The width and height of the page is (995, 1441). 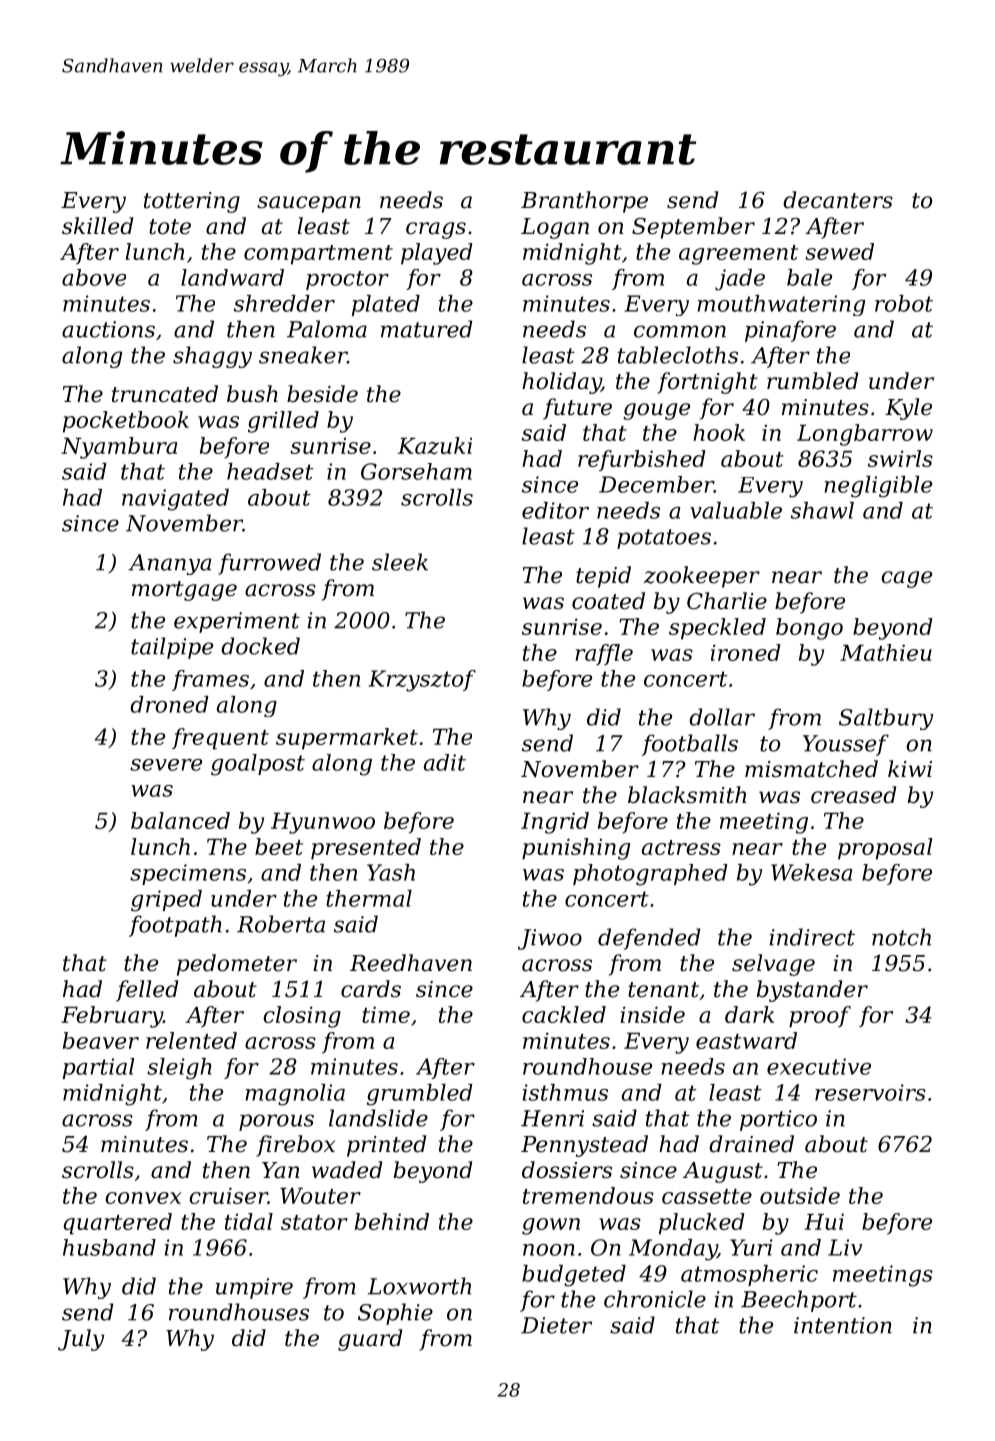 What do you see at coordinates (309, 204) in the page?
I see `saucepan` at bounding box center [309, 204].
